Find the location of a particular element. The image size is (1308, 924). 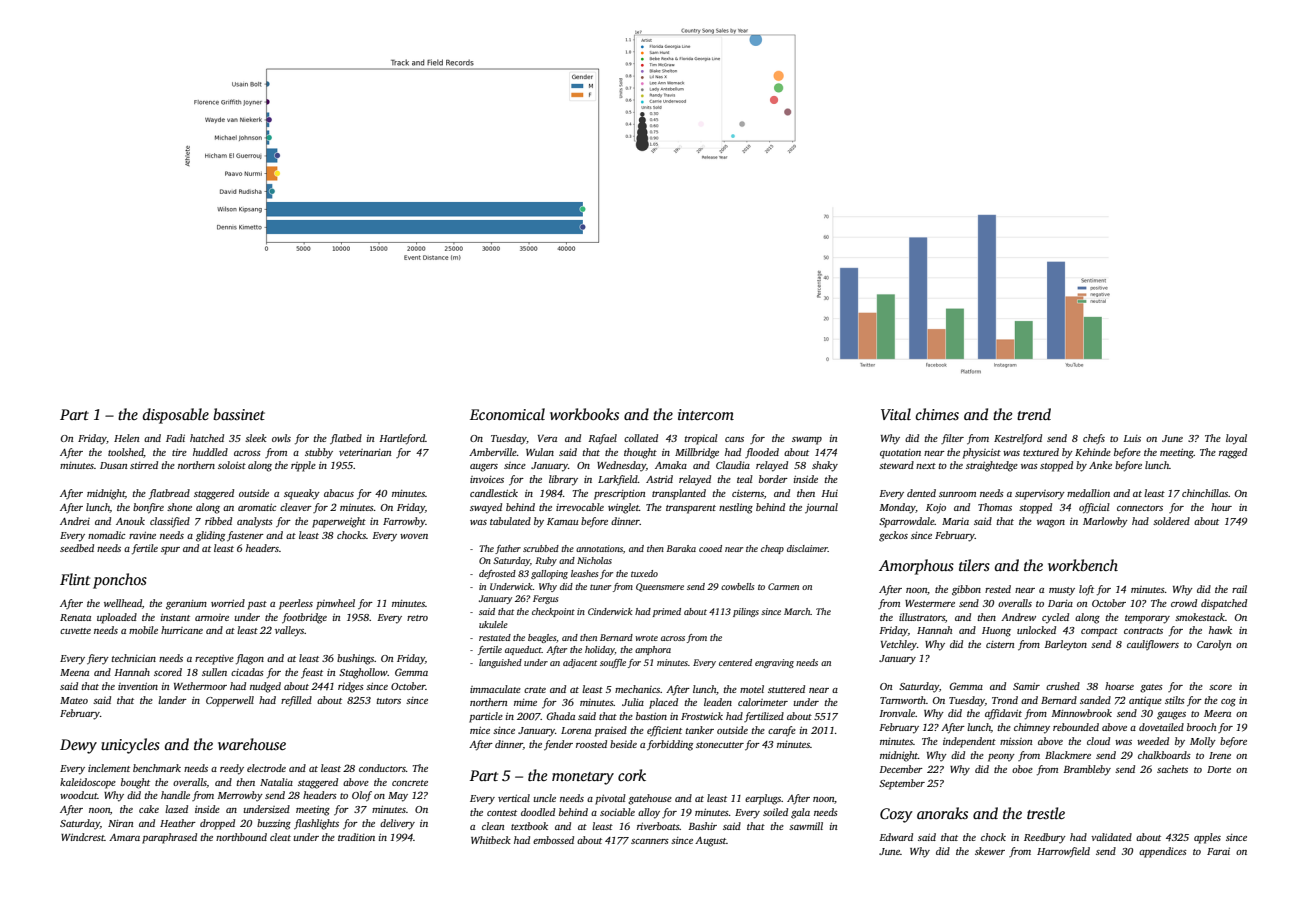

bassinet is located at coordinates (239, 414).
